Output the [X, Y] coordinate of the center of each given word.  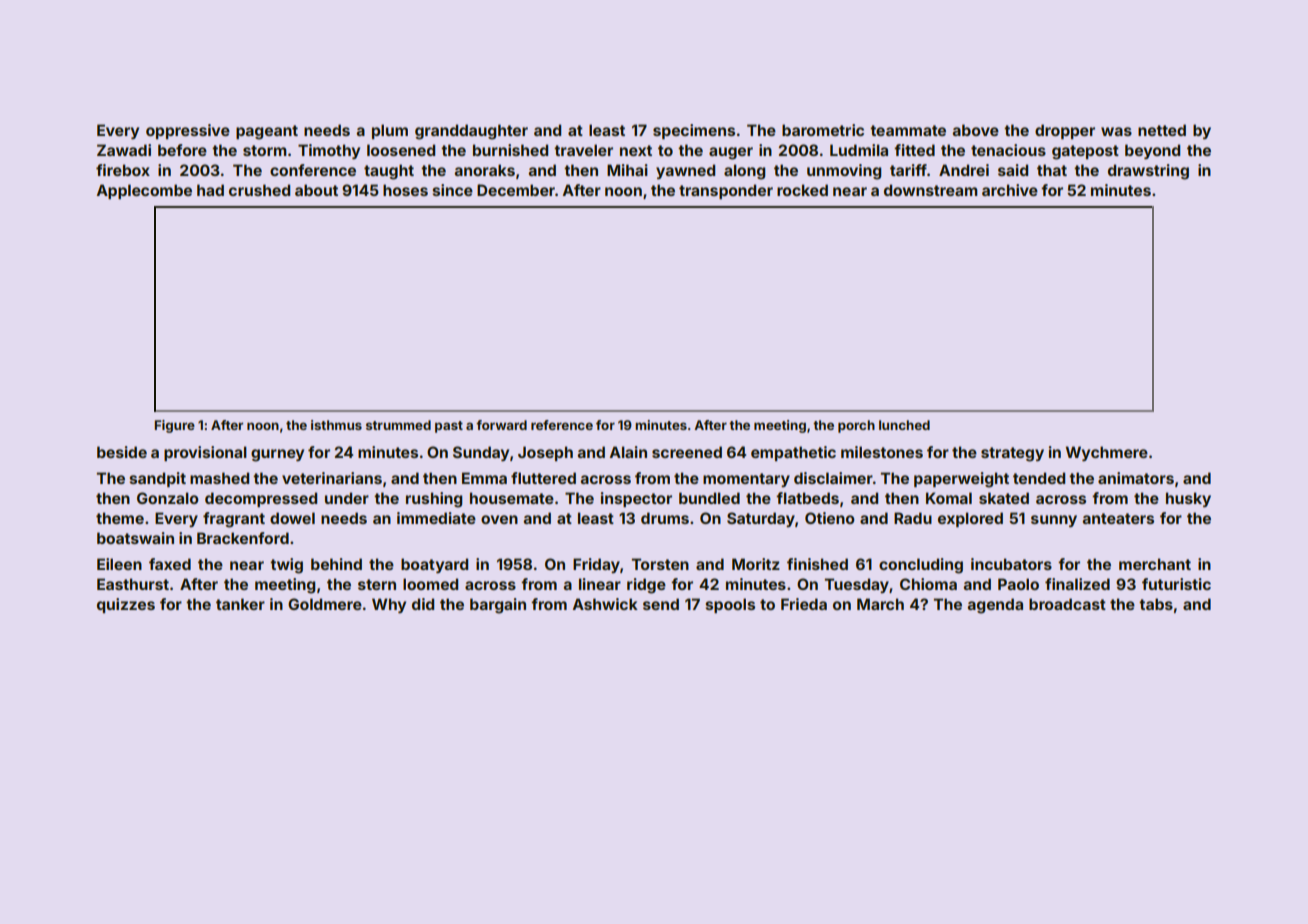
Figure [174, 426]
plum [390, 131]
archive [1010, 190]
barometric [823, 130]
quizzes [126, 605]
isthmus [336, 425]
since [452, 190]
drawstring [1148, 172]
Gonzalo [168, 498]
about [316, 190]
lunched [904, 425]
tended [1039, 478]
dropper [1065, 131]
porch [856, 426]
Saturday [761, 519]
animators [1136, 478]
